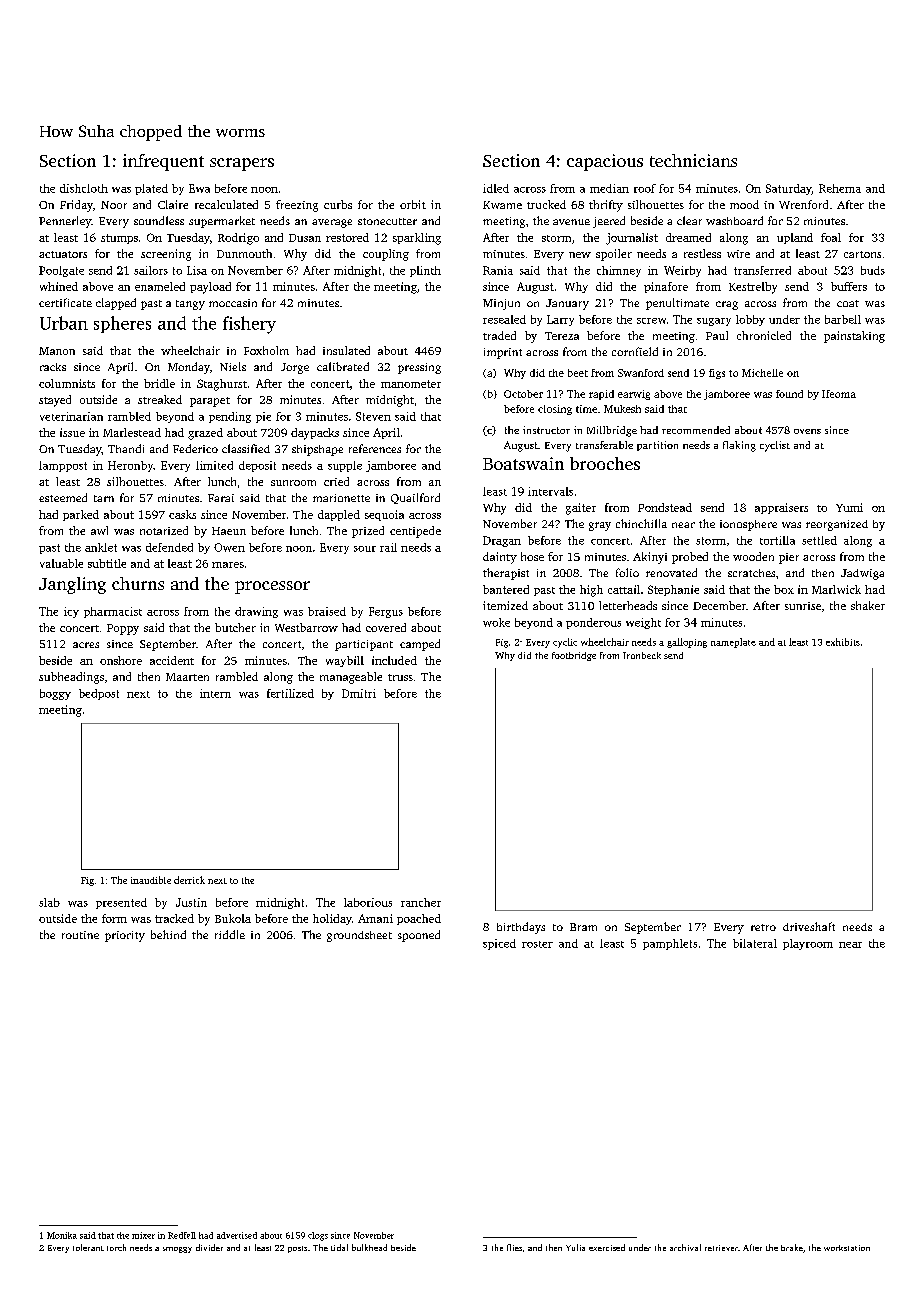  Describe the element at coordinates (359, 936) in the screenshot. I see `groundsheet` at that location.
